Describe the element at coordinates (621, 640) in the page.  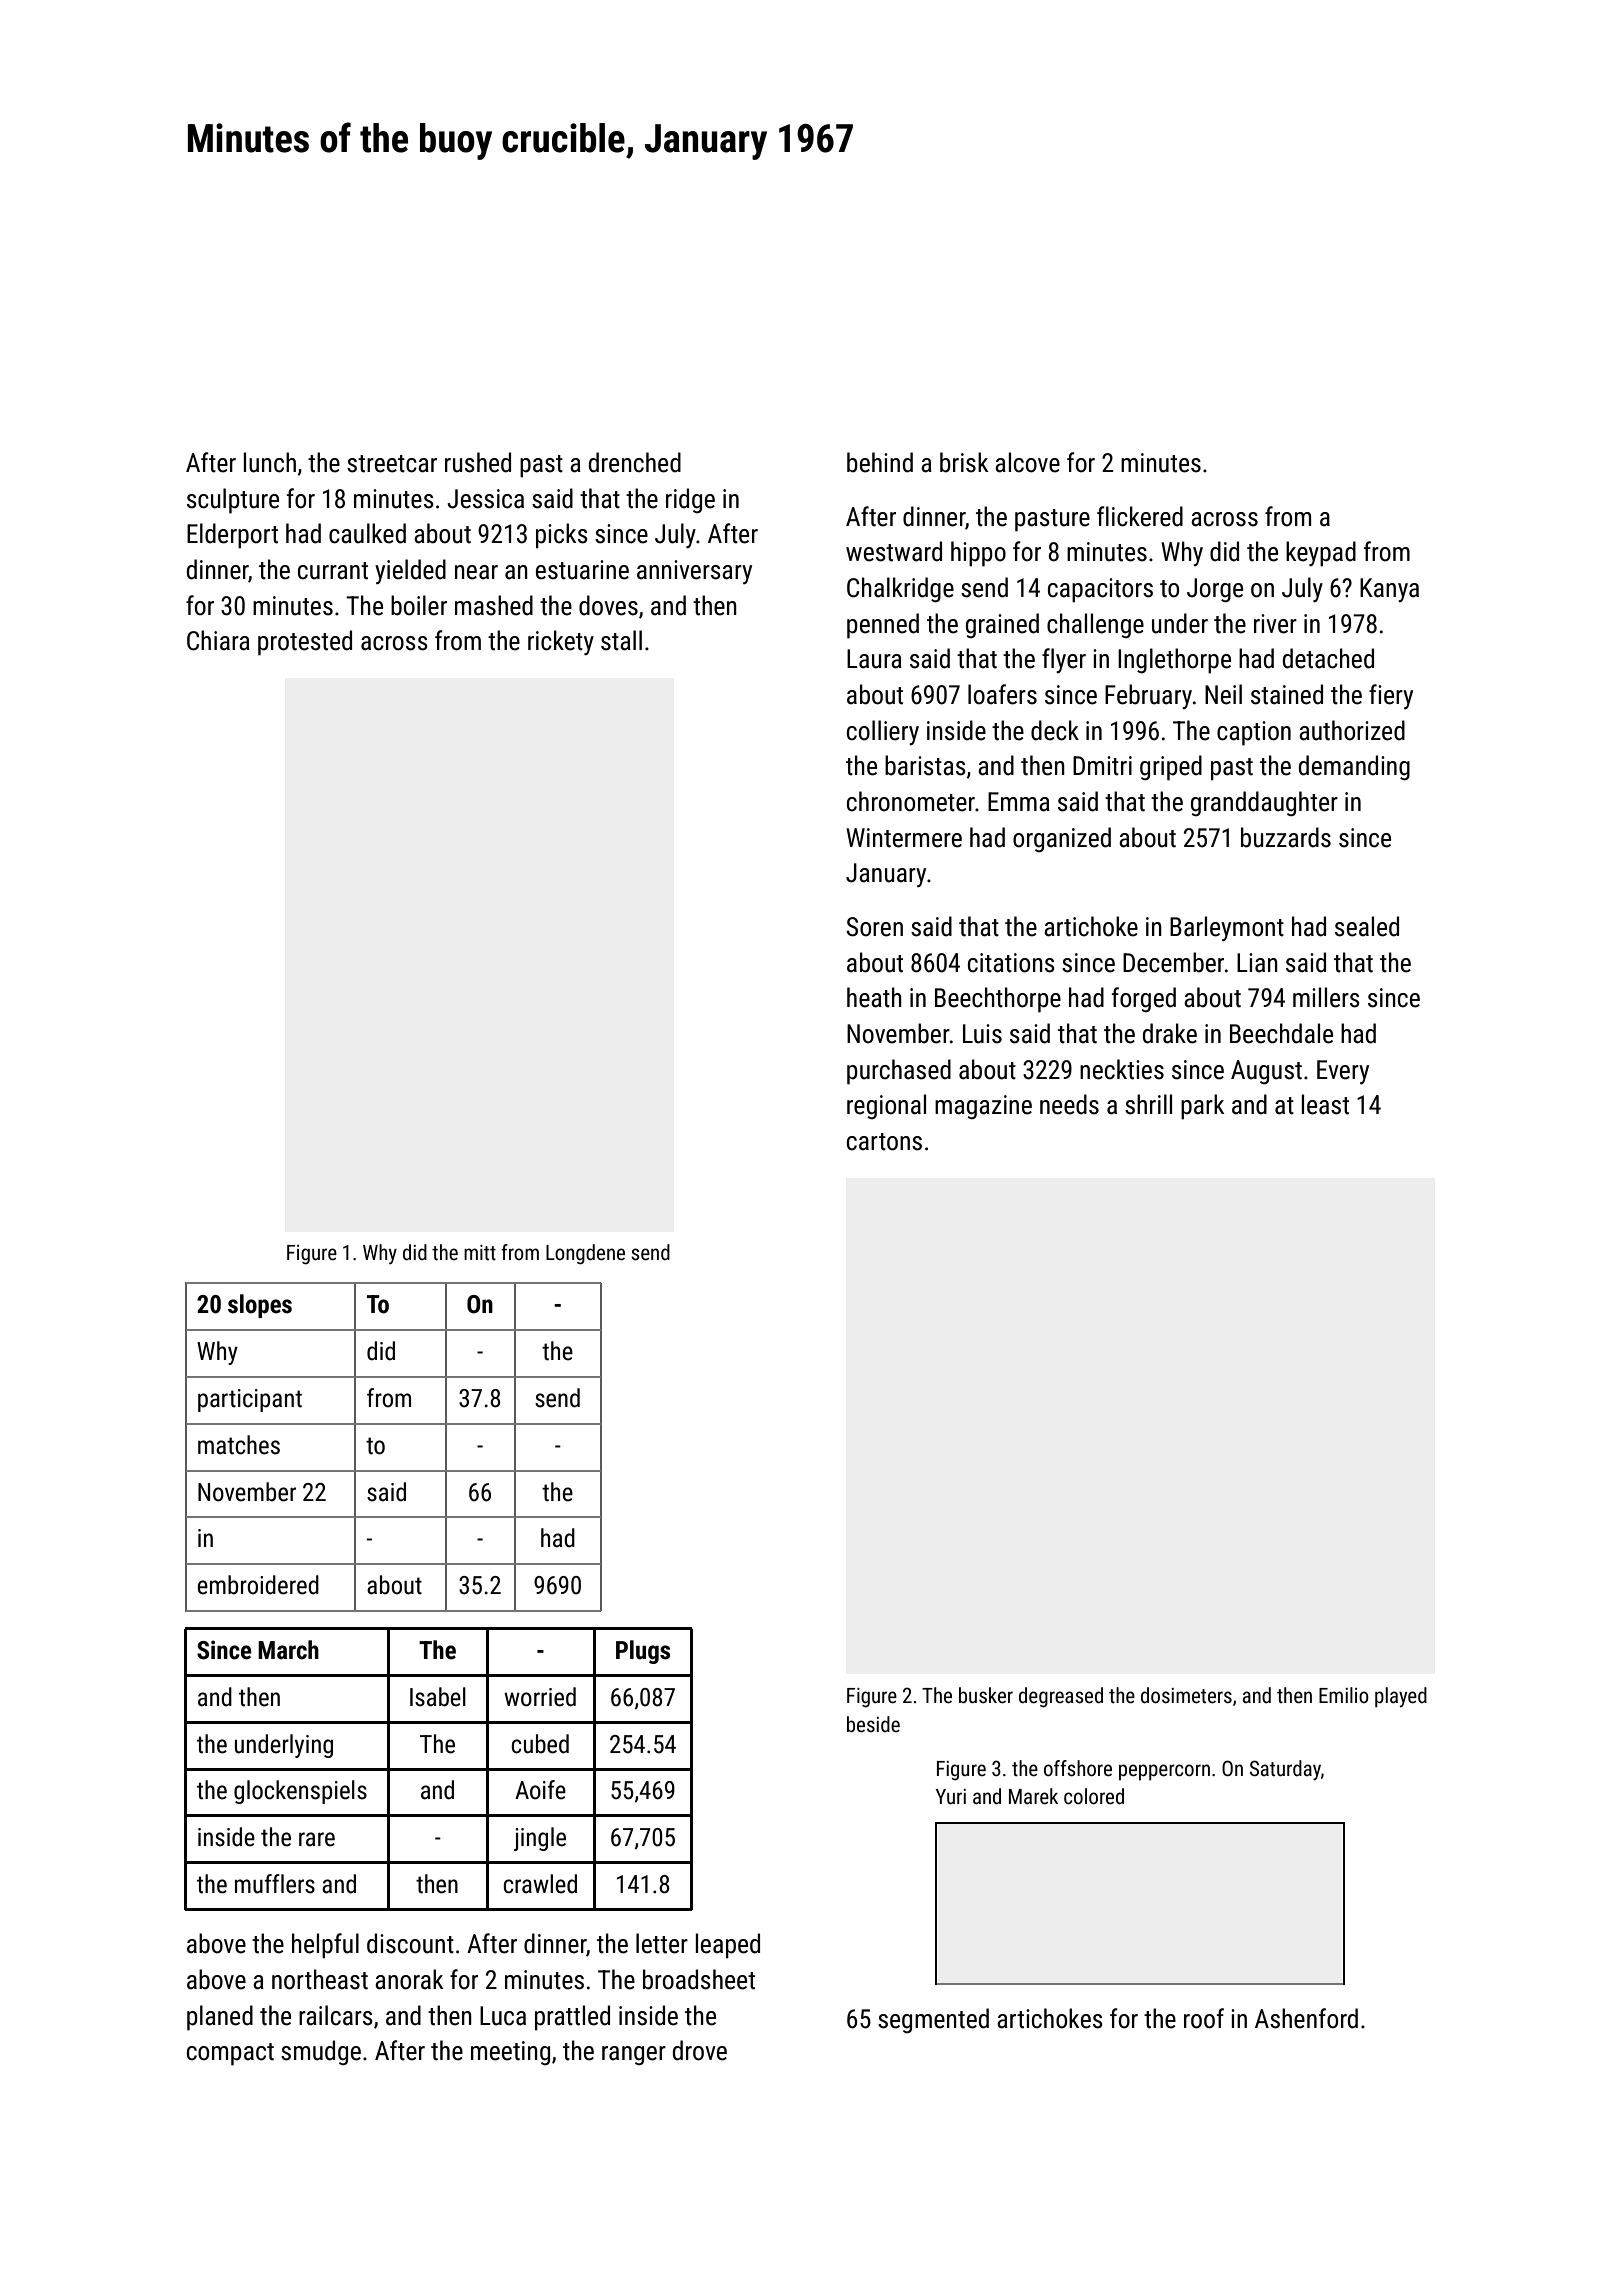
I see `stall` at that location.
